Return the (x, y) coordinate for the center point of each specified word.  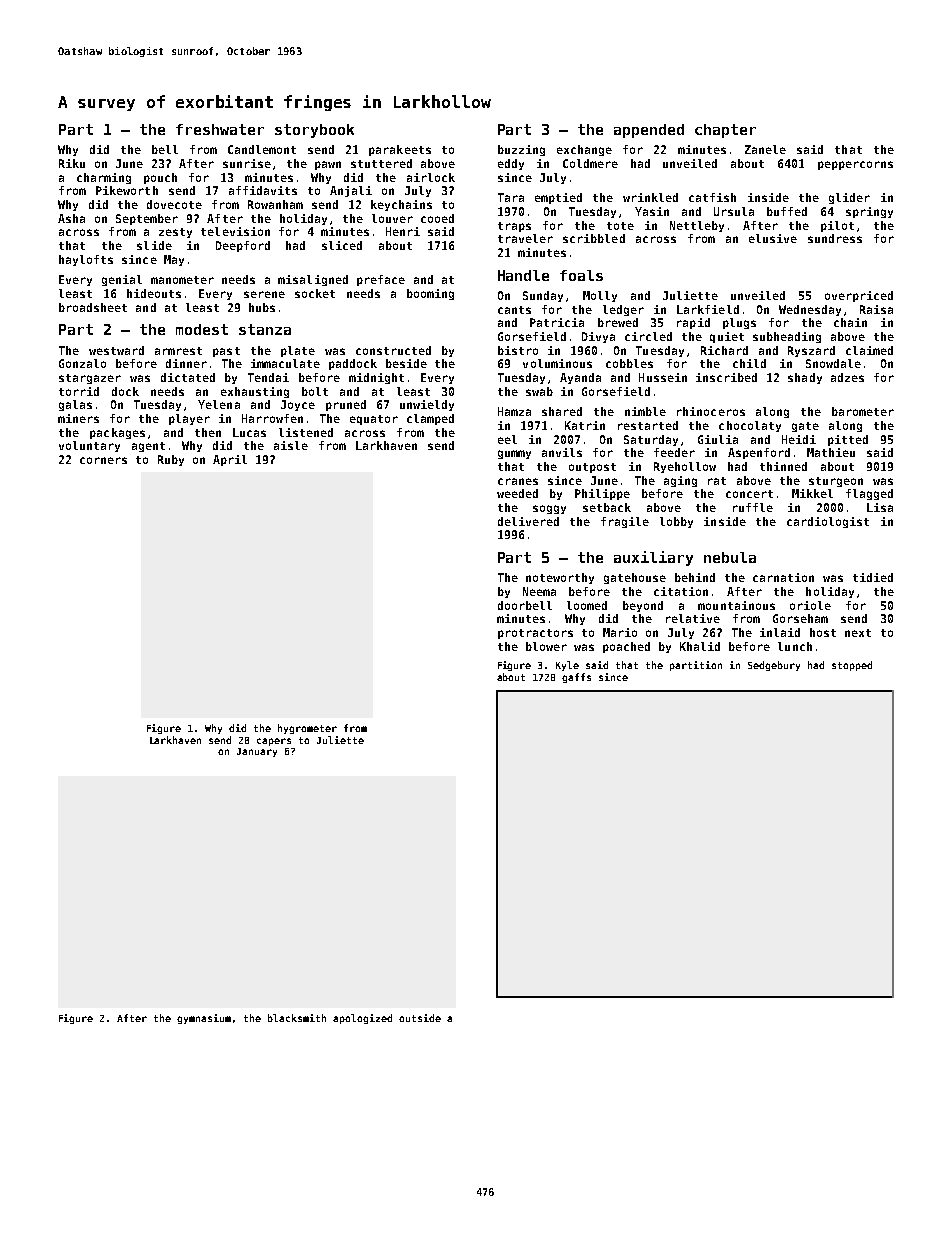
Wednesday (810, 310)
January (257, 752)
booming (430, 294)
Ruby (171, 460)
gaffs (576, 678)
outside (420, 1018)
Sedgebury (774, 666)
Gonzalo (82, 363)
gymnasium (204, 1019)
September (147, 219)
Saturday (651, 440)
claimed (869, 350)
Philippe (602, 494)
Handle (523, 275)
